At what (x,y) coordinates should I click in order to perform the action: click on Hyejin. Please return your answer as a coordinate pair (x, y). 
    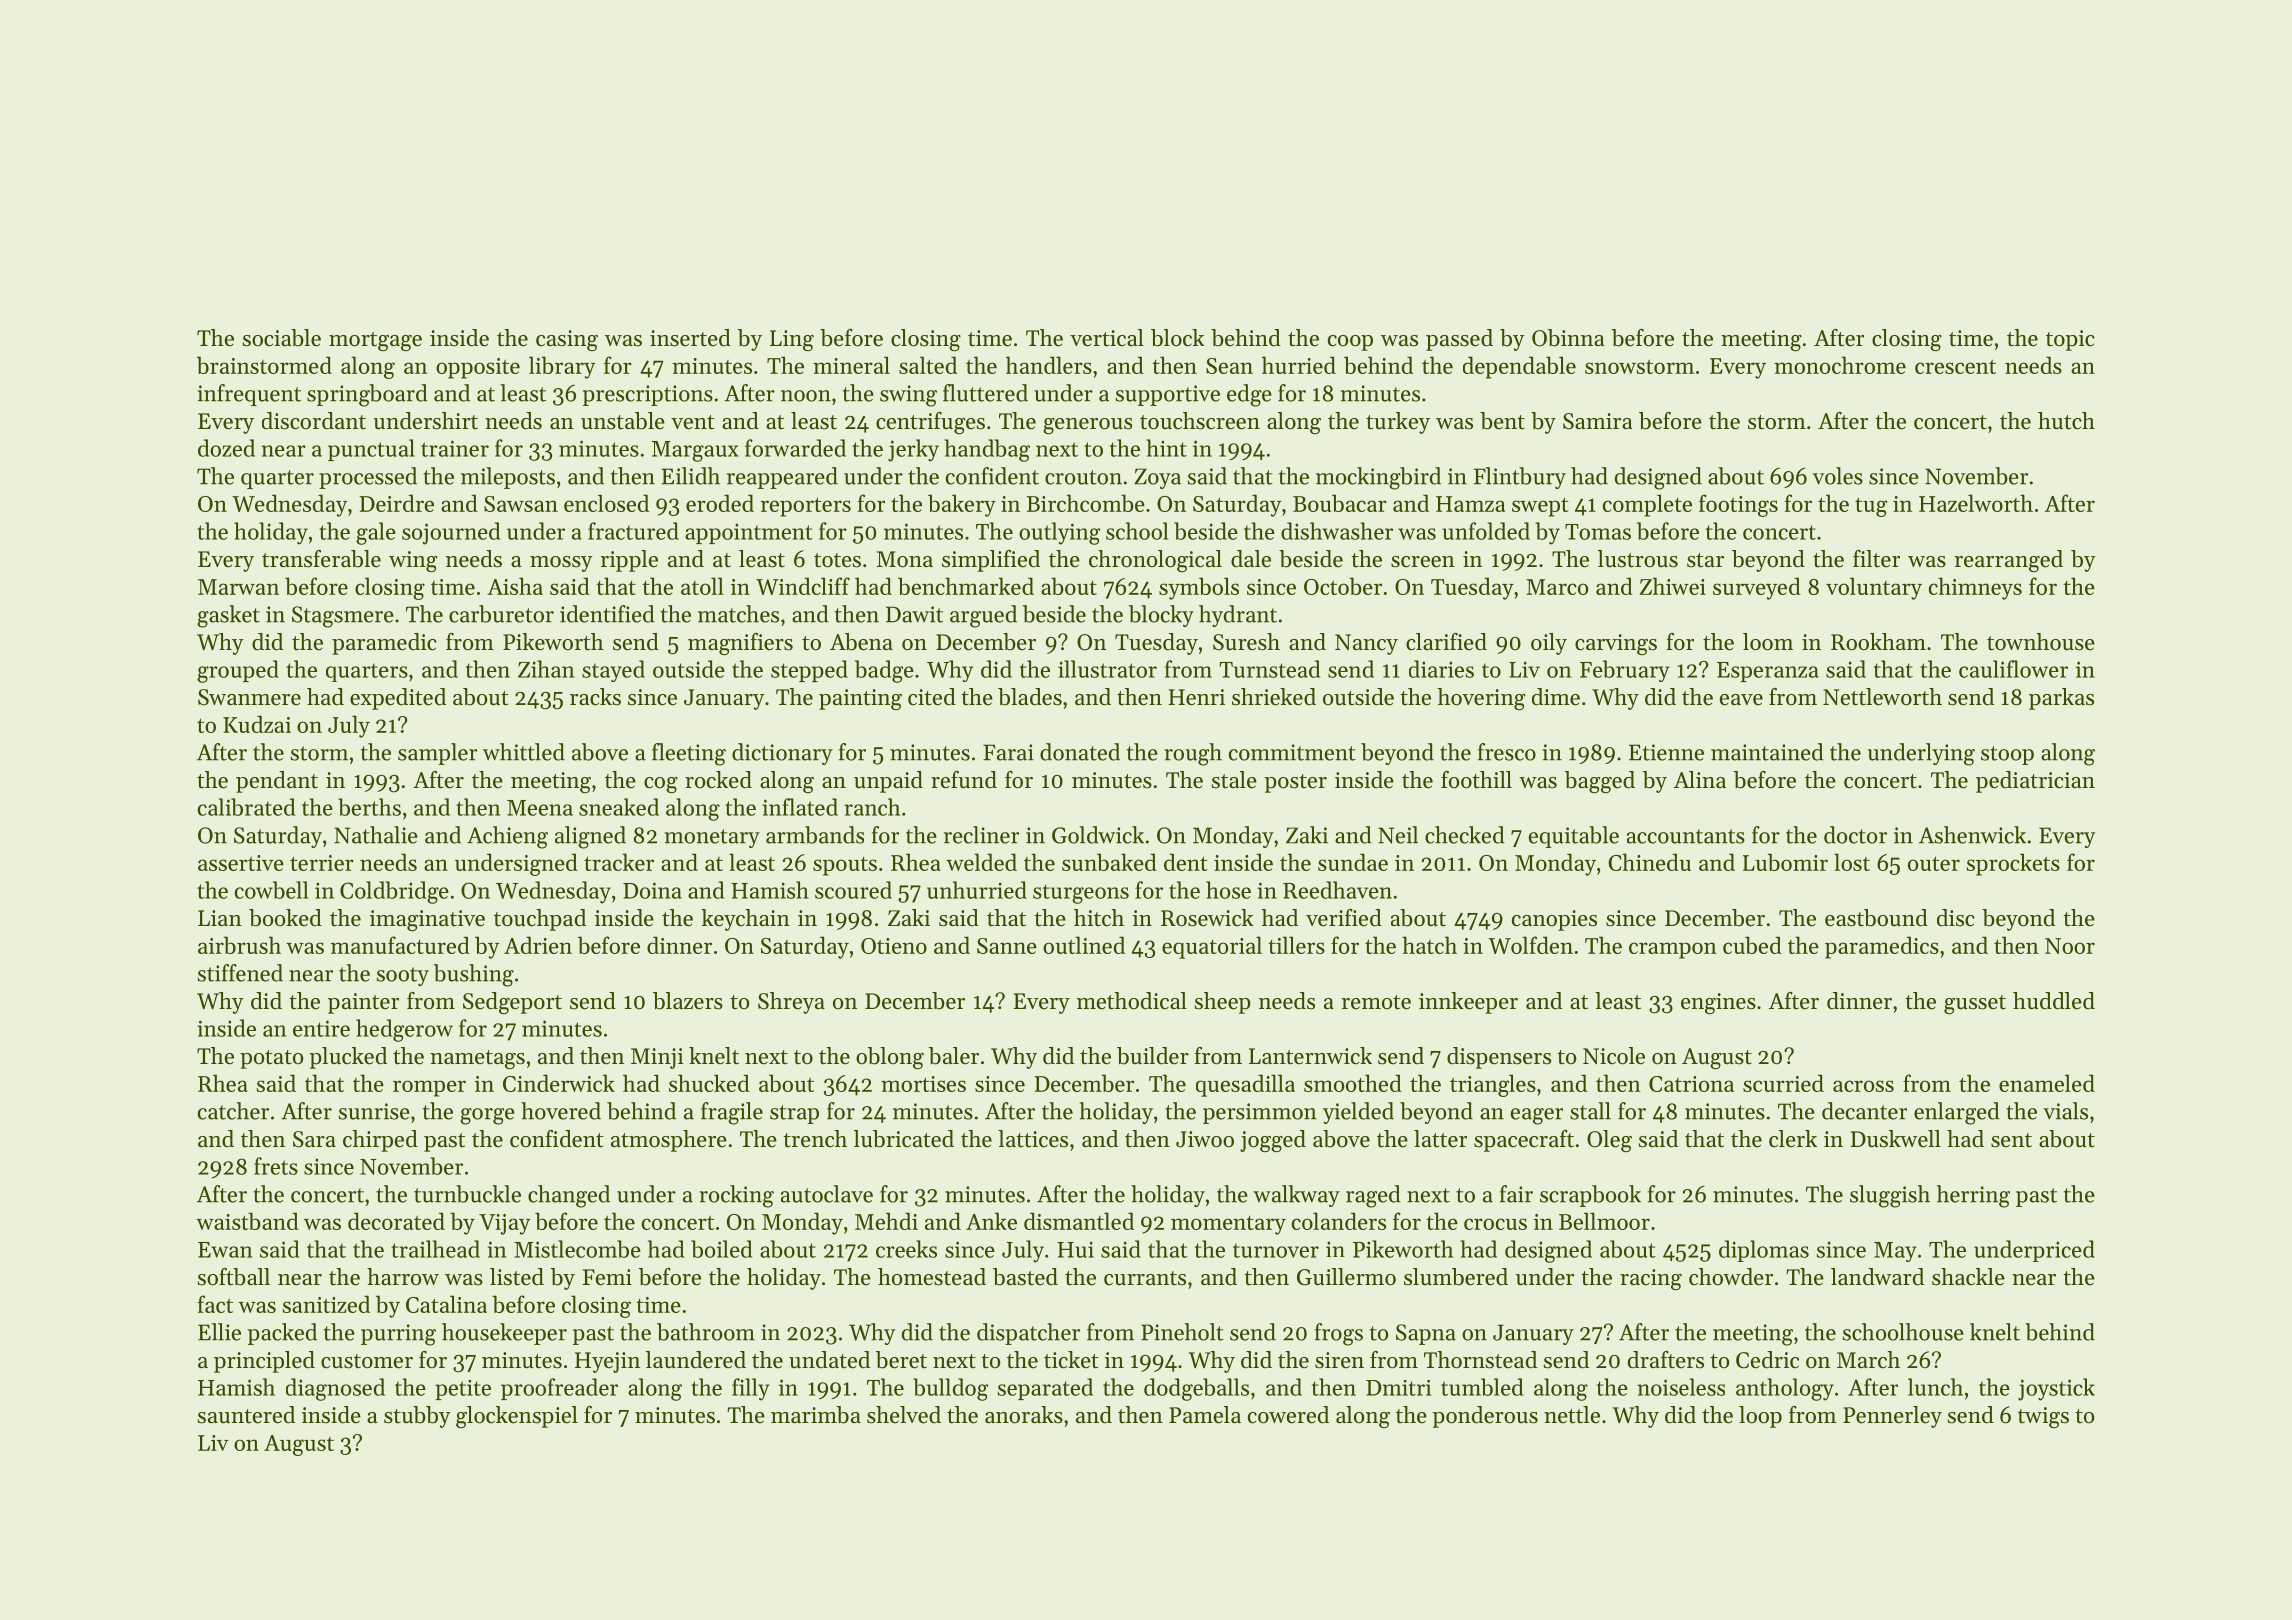
    Looking at the image, I should click on (607, 1362).
